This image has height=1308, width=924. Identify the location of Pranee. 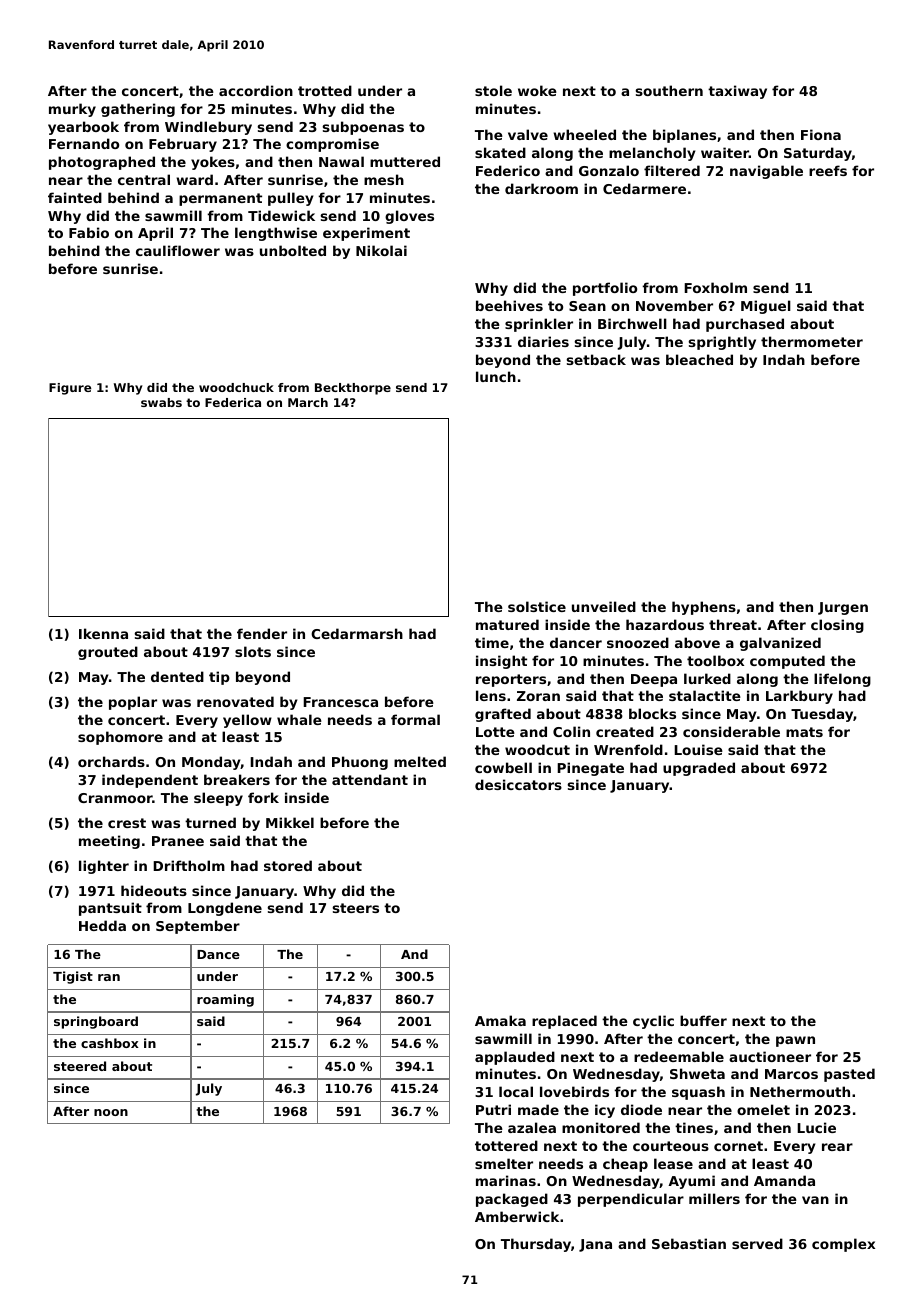
(178, 841).
